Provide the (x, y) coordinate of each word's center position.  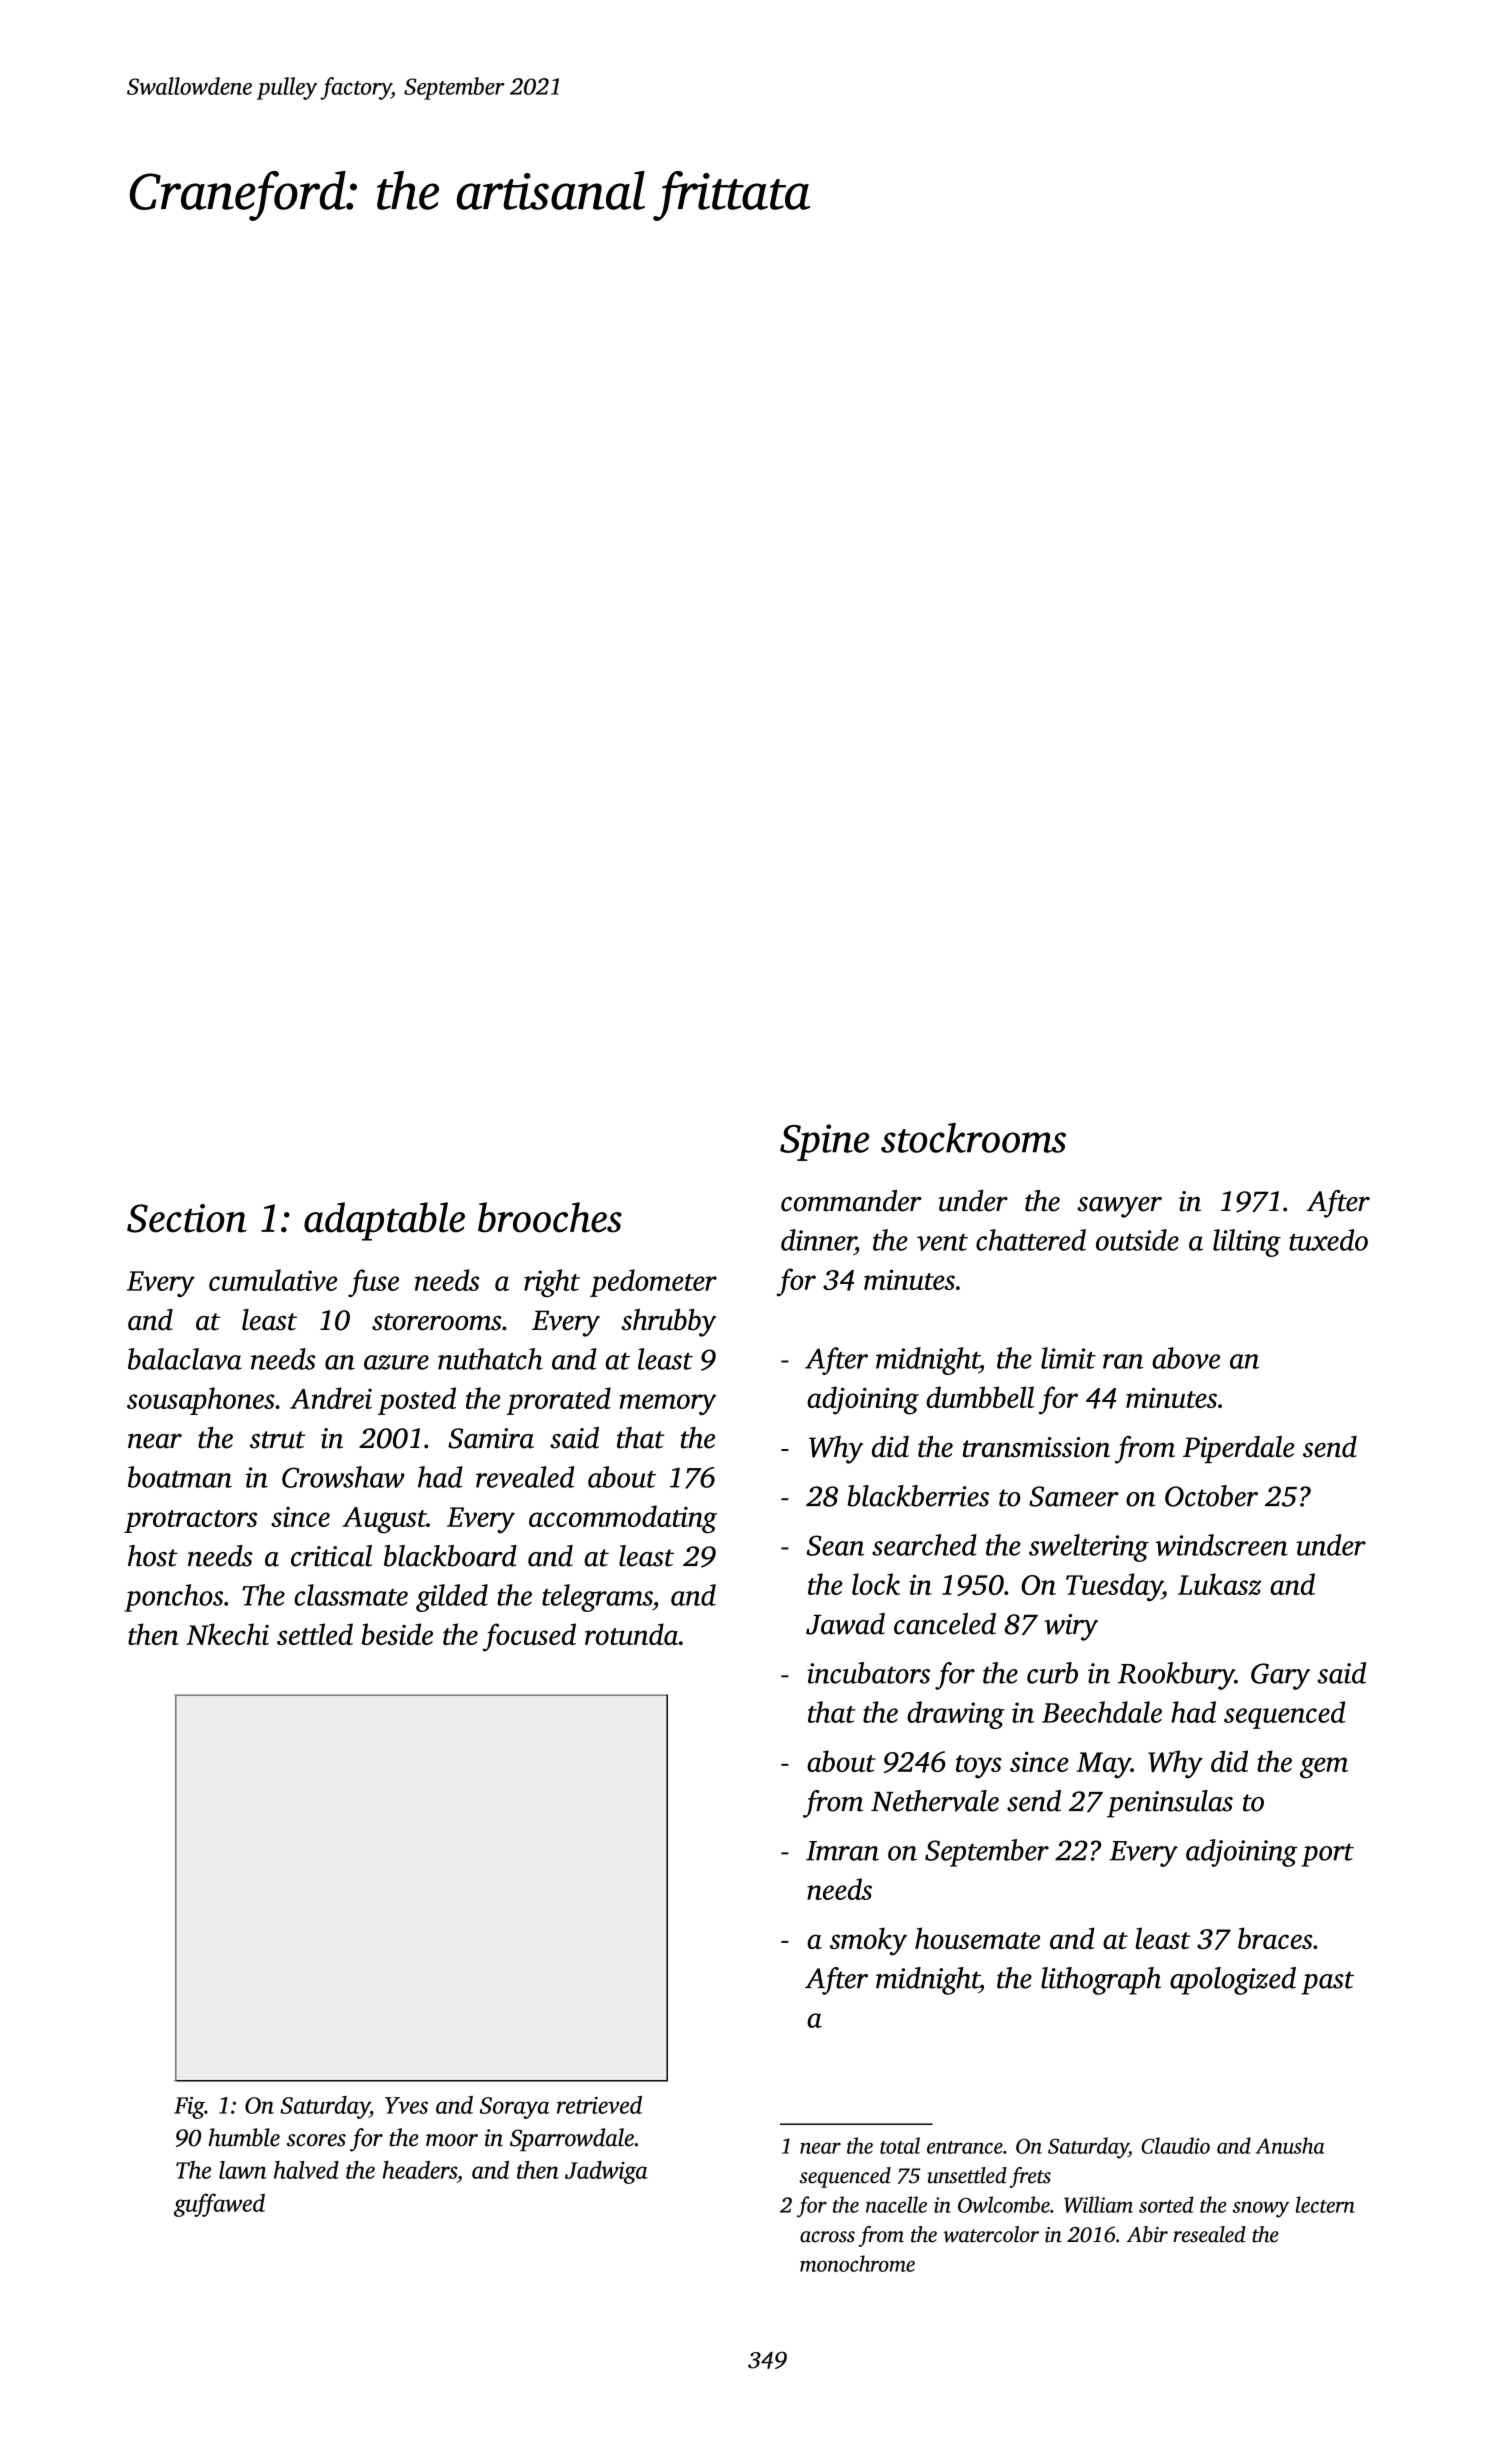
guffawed (219, 2205)
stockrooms (973, 1138)
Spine (824, 1142)
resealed (1209, 2234)
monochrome (857, 2263)
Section (187, 1218)
